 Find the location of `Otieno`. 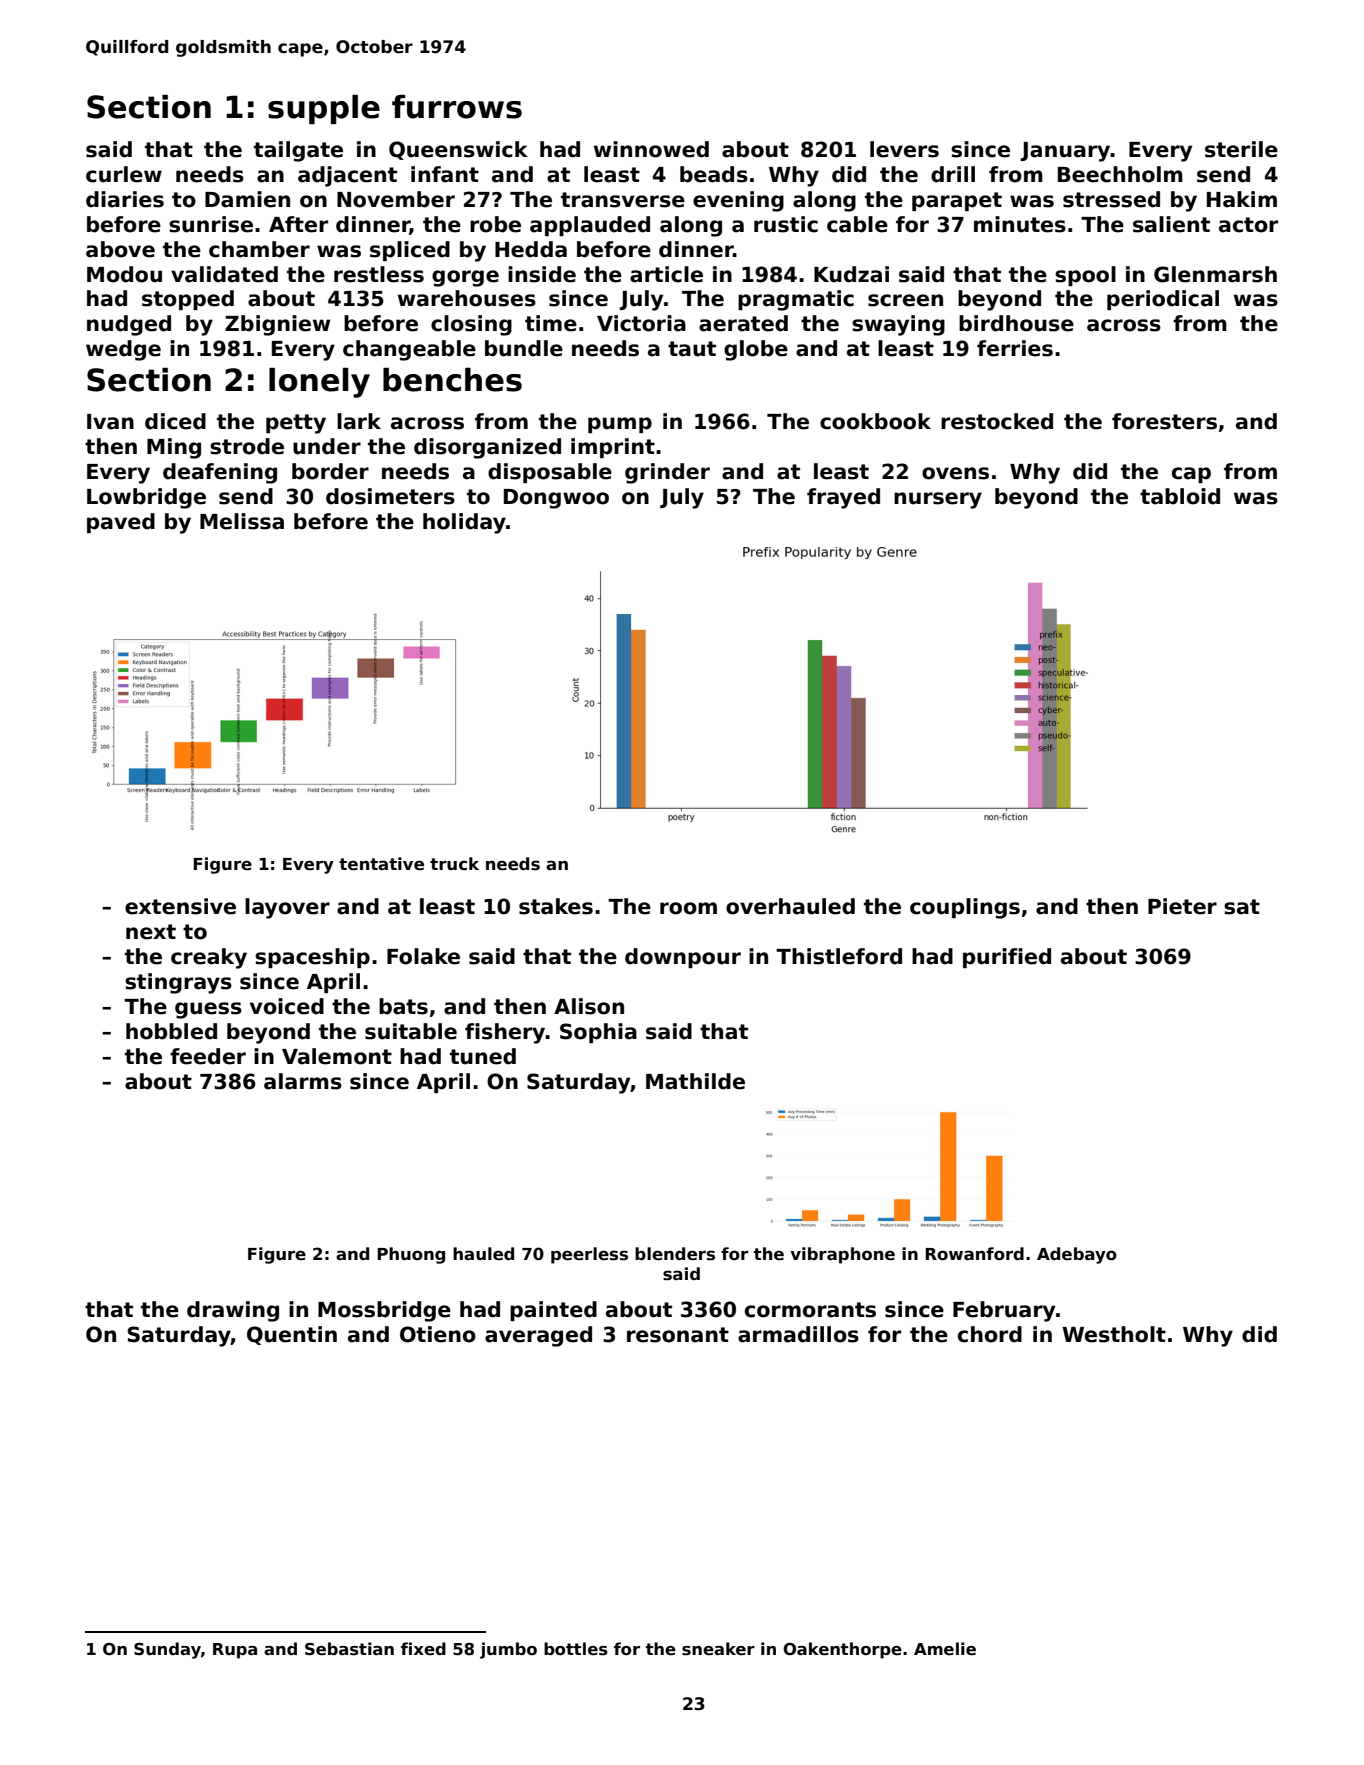

Otieno is located at coordinates (438, 1334).
